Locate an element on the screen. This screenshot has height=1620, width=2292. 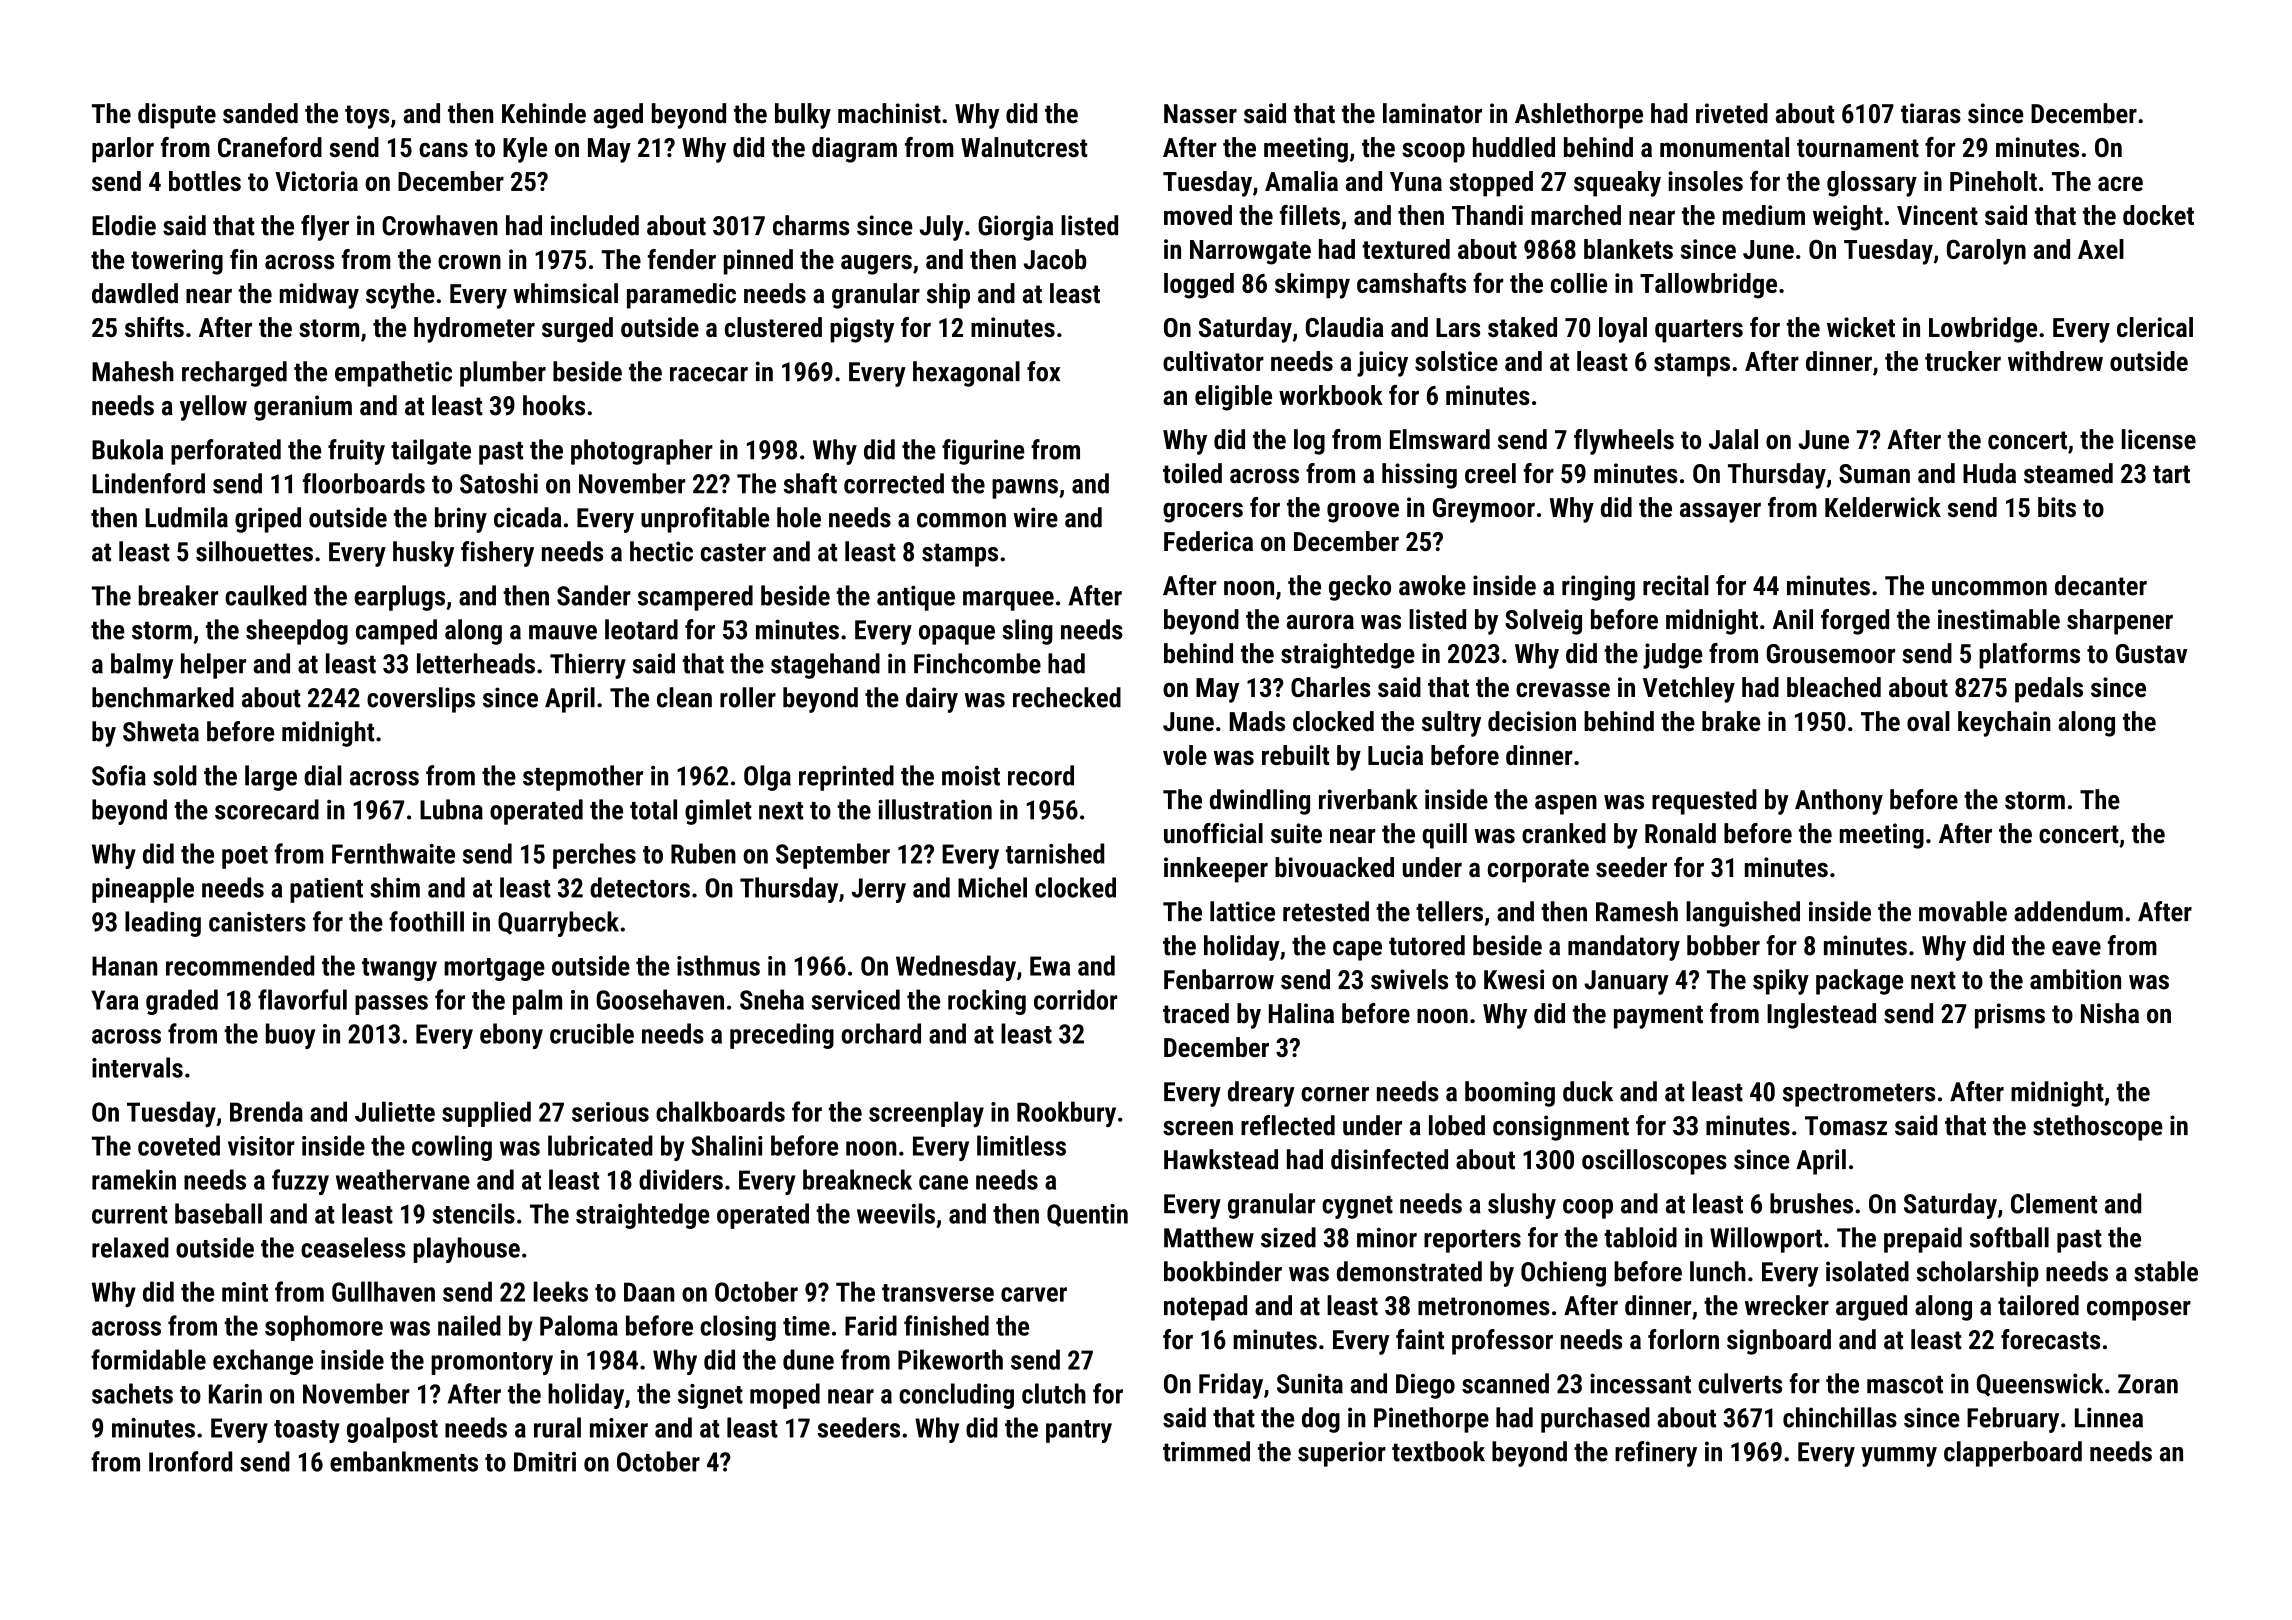
Thierry is located at coordinates (588, 666).
